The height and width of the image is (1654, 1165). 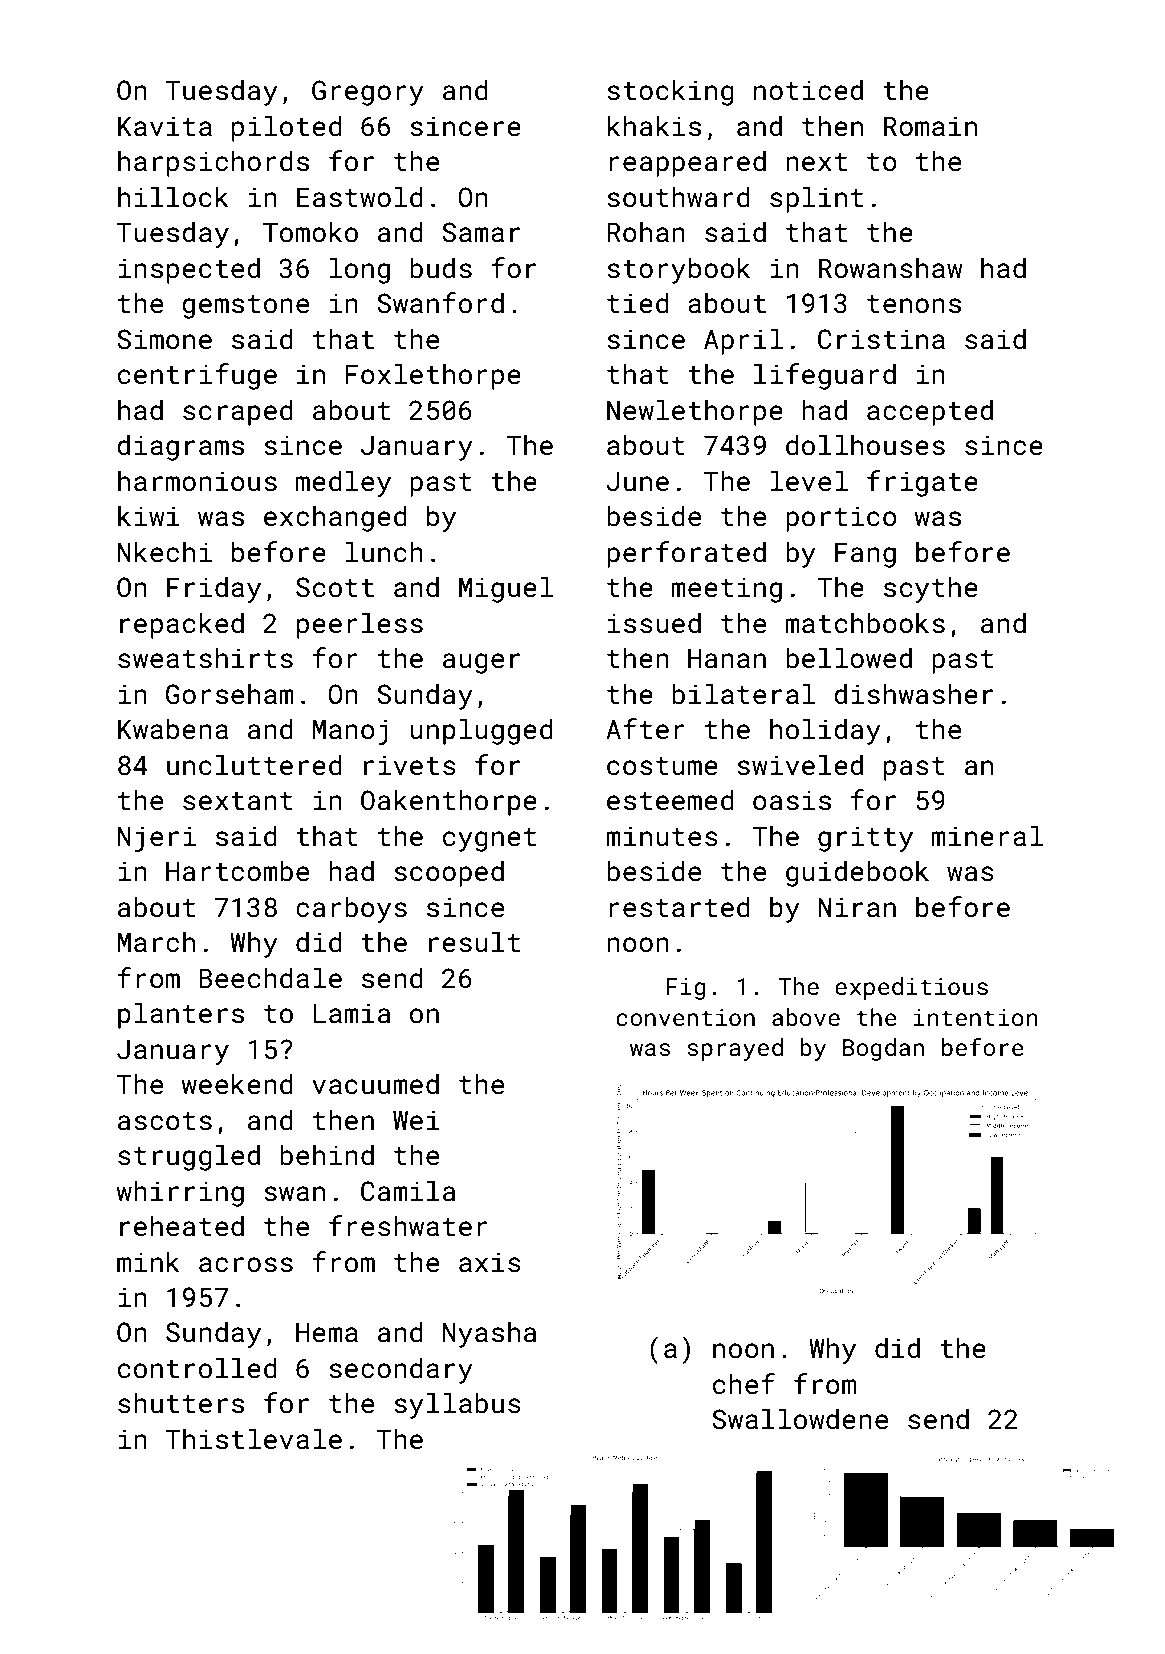 What do you see at coordinates (506, 589) in the image?
I see `Miguel` at bounding box center [506, 589].
